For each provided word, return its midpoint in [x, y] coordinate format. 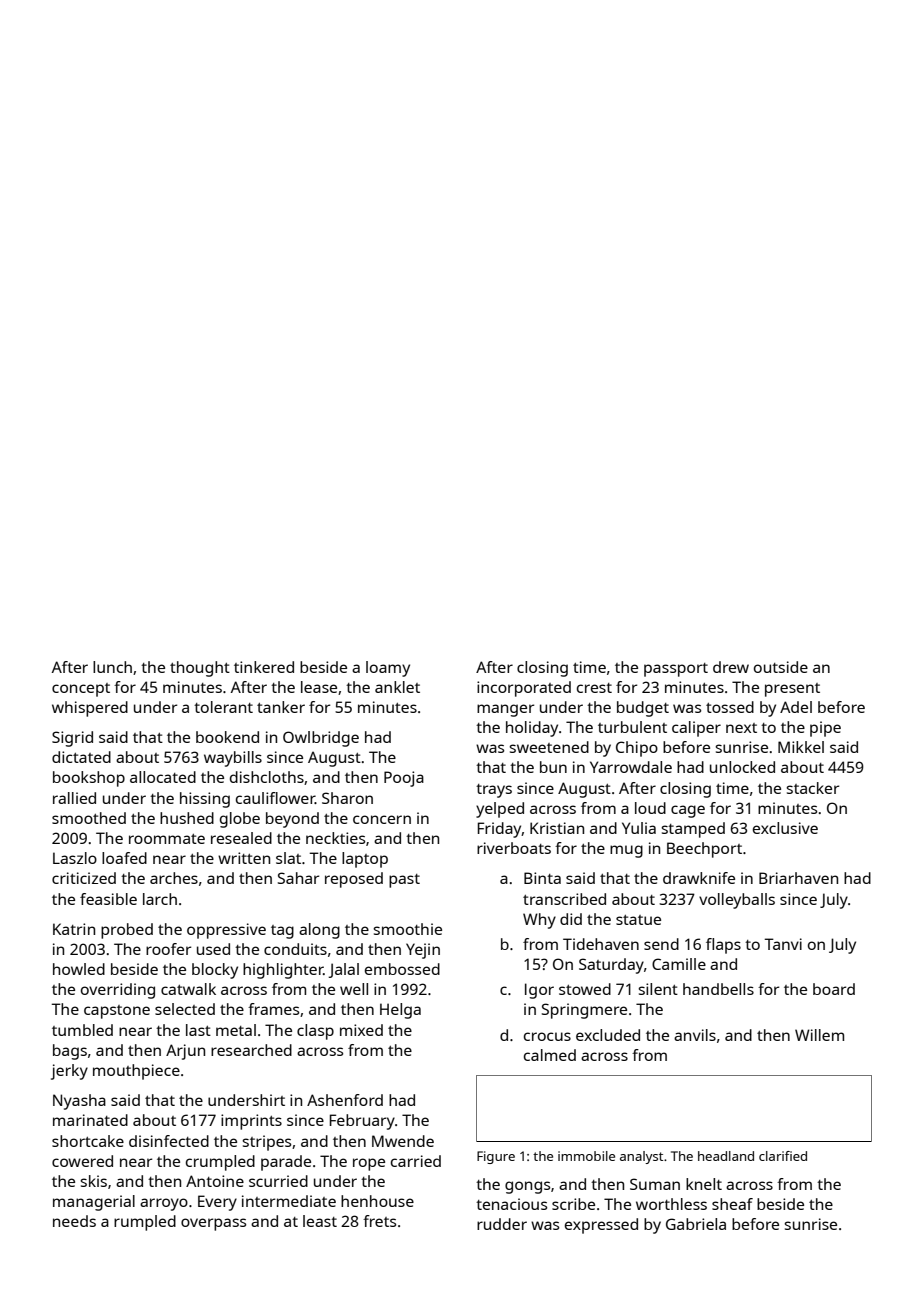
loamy [388, 669]
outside [781, 667]
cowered [82, 1161]
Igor [539, 991]
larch [160, 899]
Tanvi [783, 944]
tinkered [264, 667]
